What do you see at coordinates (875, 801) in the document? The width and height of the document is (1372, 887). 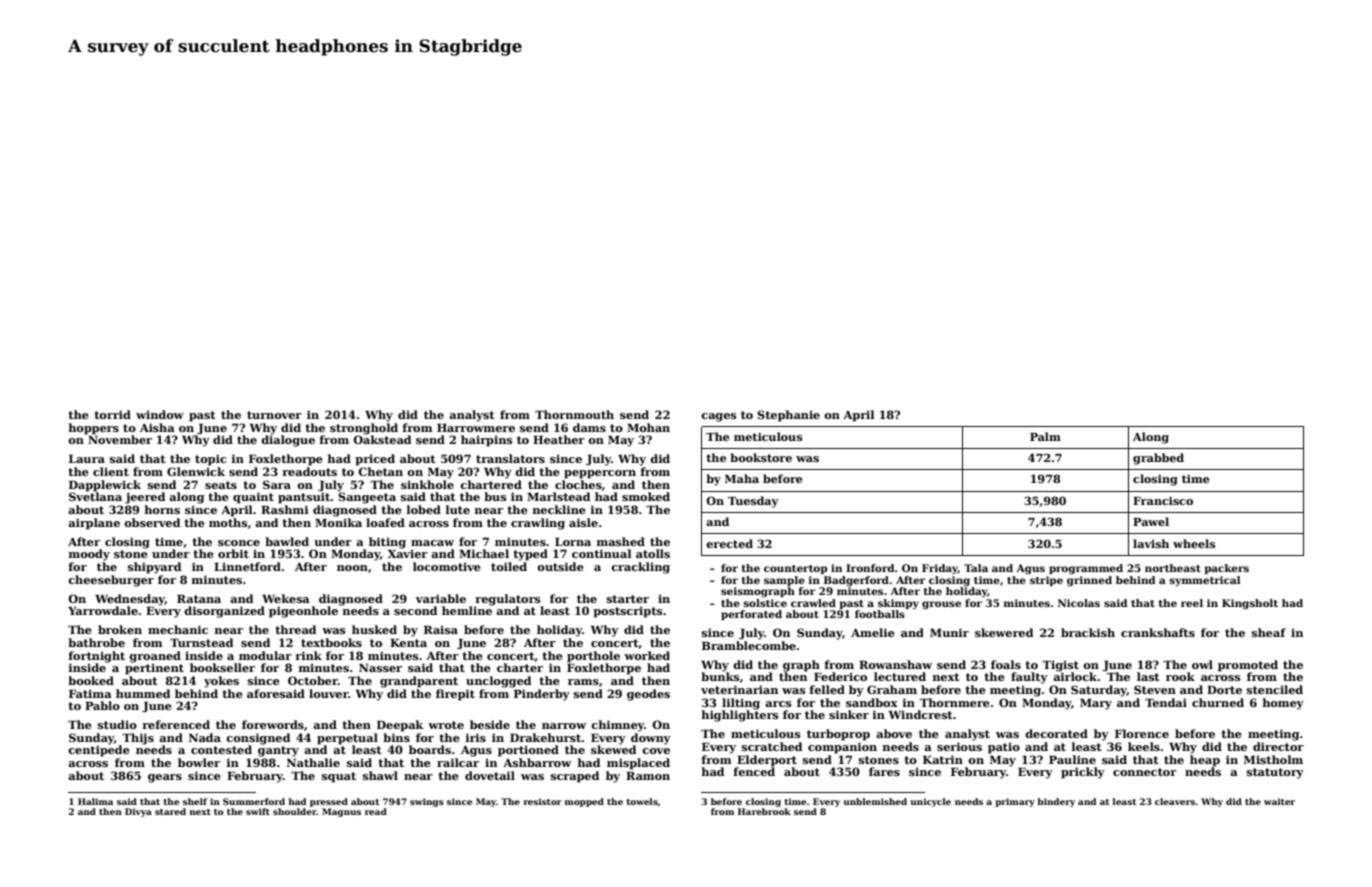 I see `unblemished` at bounding box center [875, 801].
